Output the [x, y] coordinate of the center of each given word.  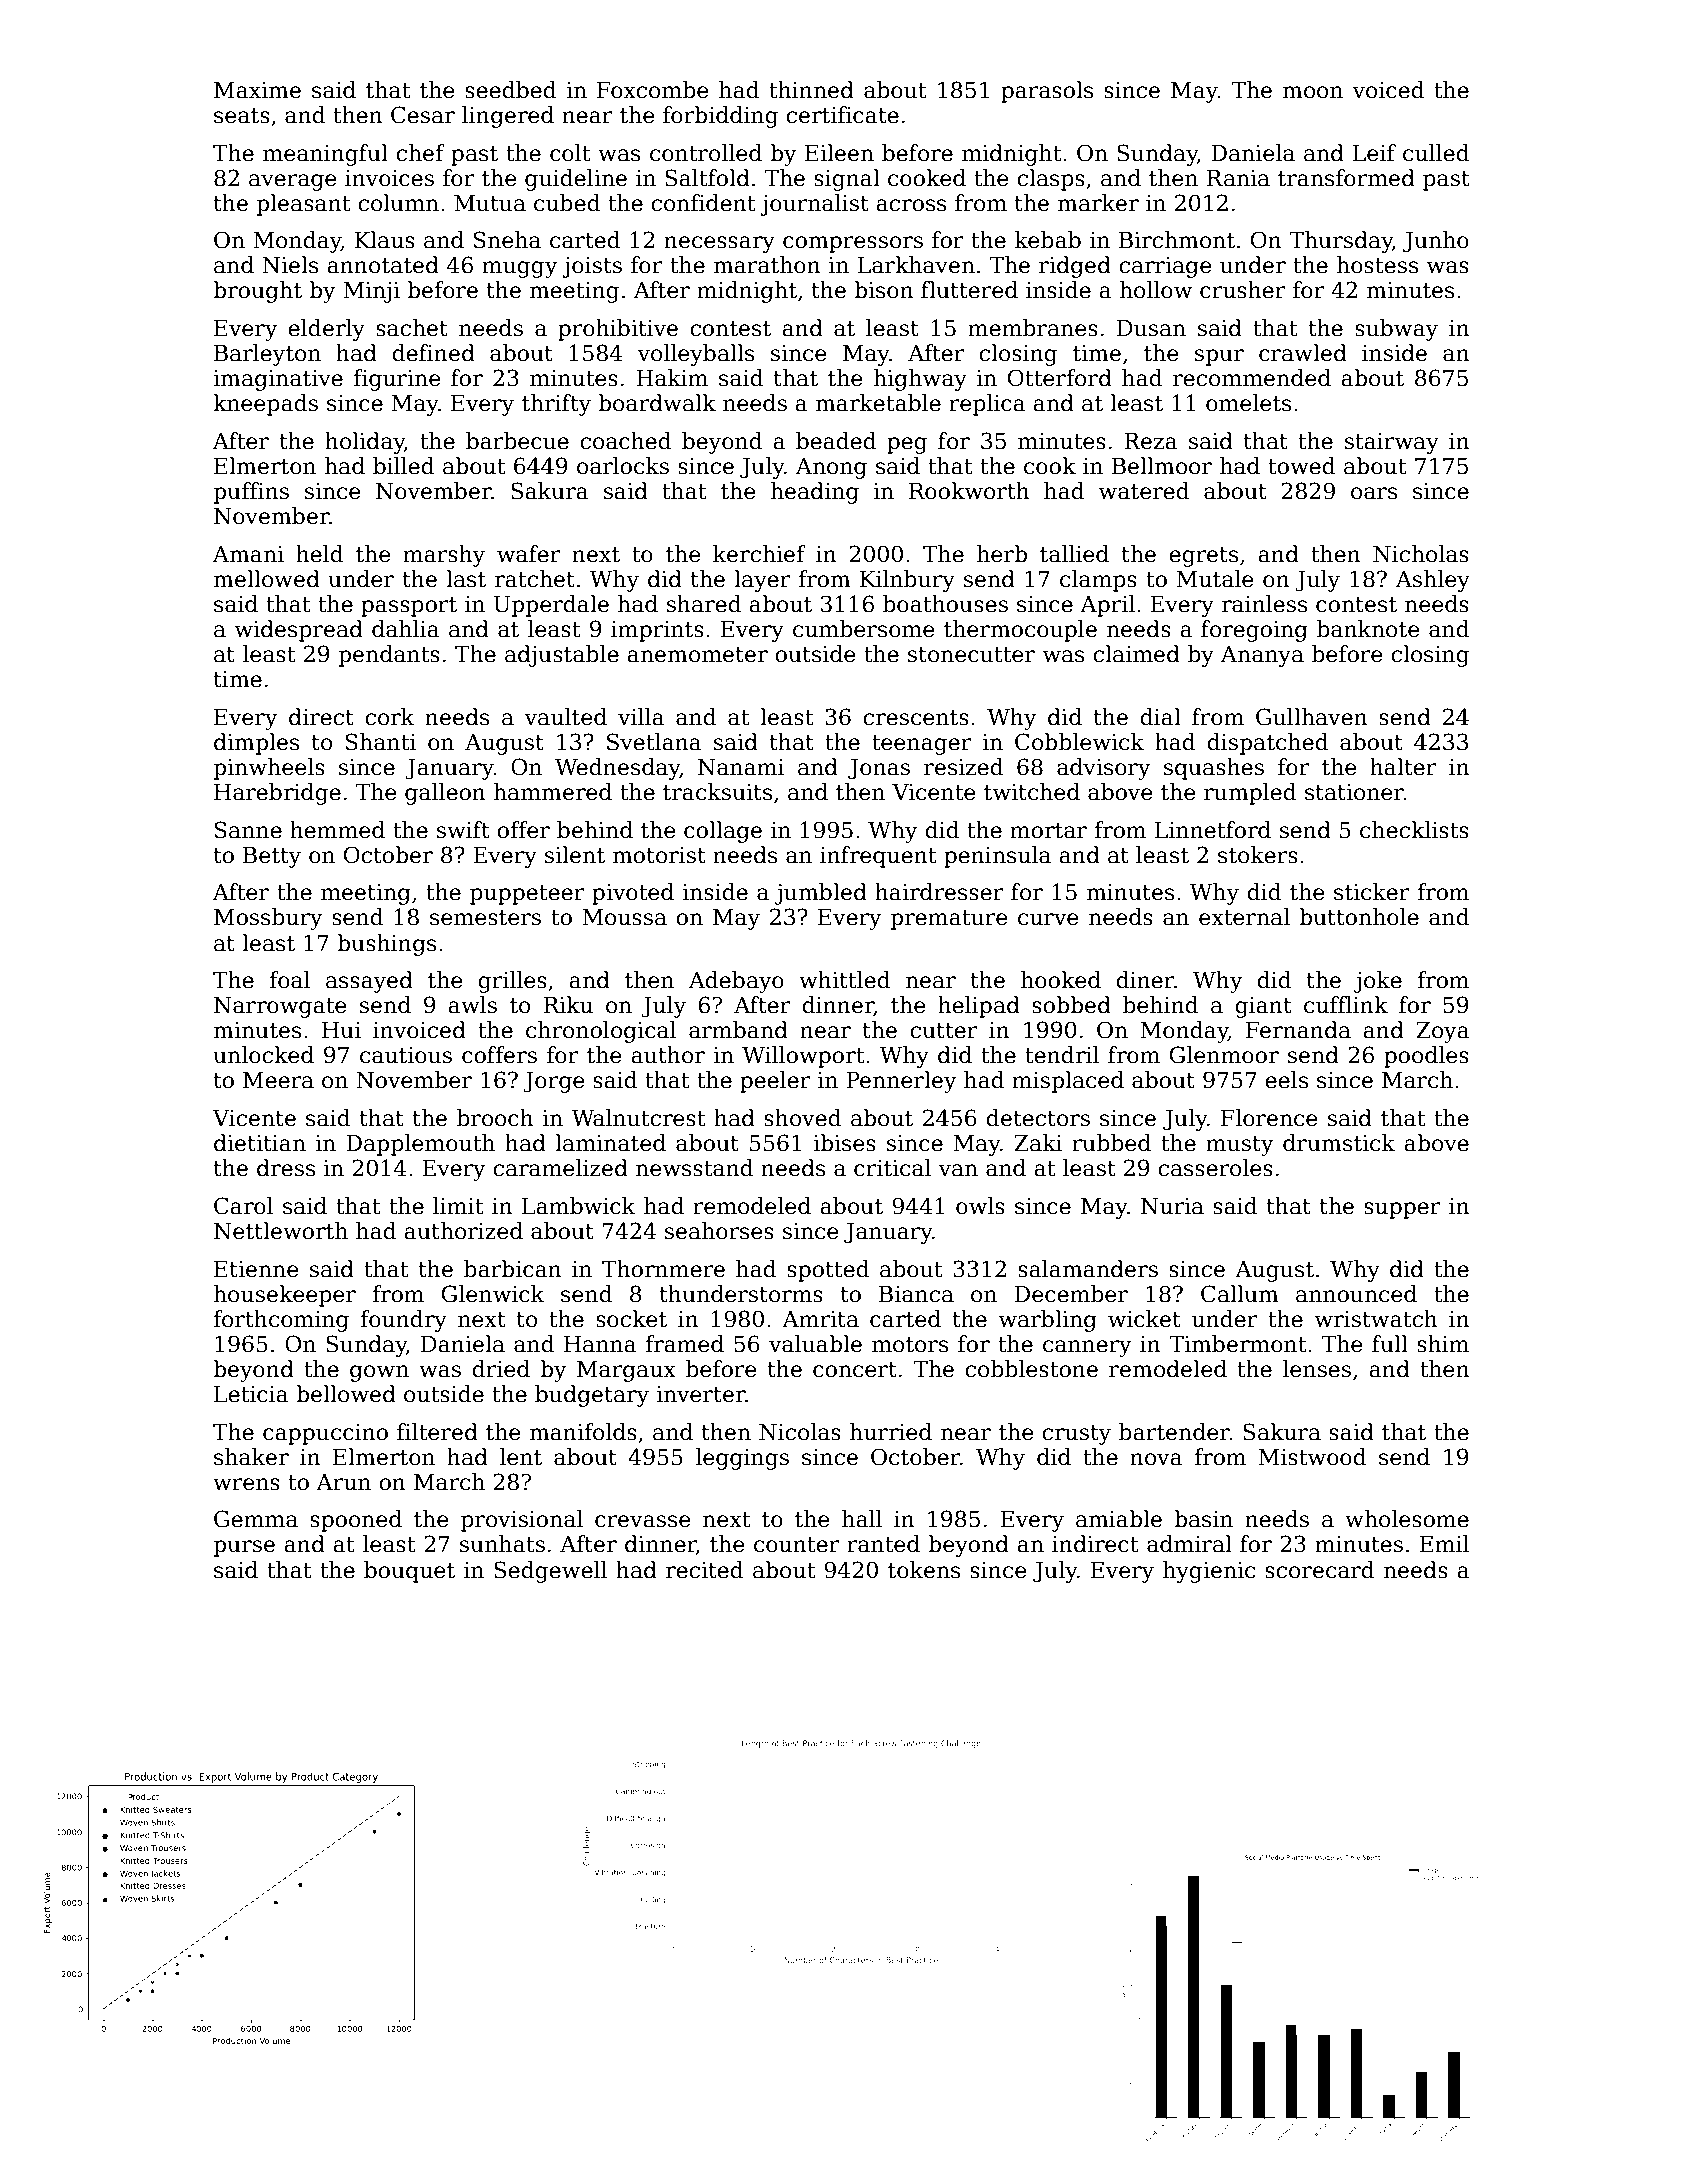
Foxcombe [653, 90]
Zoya [1443, 1032]
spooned [356, 1521]
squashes [1214, 769]
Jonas [879, 769]
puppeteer [527, 895]
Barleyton [267, 355]
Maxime [257, 90]
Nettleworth [281, 1231]
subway [1396, 330]
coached [625, 441]
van [958, 1170]
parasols [1047, 92]
